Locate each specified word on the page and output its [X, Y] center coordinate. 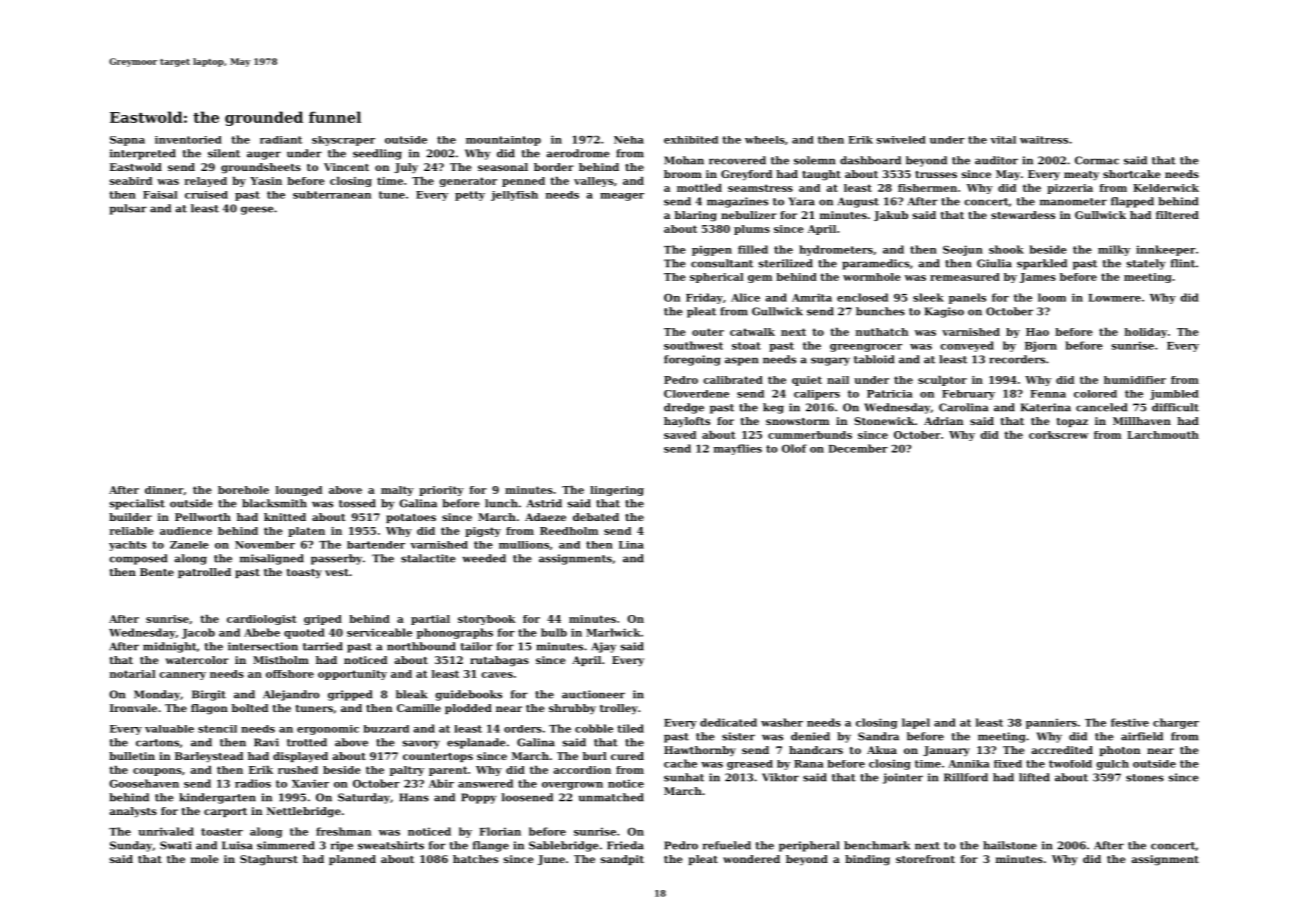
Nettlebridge [304, 812]
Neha [629, 140]
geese [257, 210]
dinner [164, 490]
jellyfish [514, 196]
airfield [1142, 736]
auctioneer [593, 694]
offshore [290, 674]
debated [596, 517]
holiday [1146, 333]
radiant [281, 140]
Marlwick [613, 632]
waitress [1044, 140]
